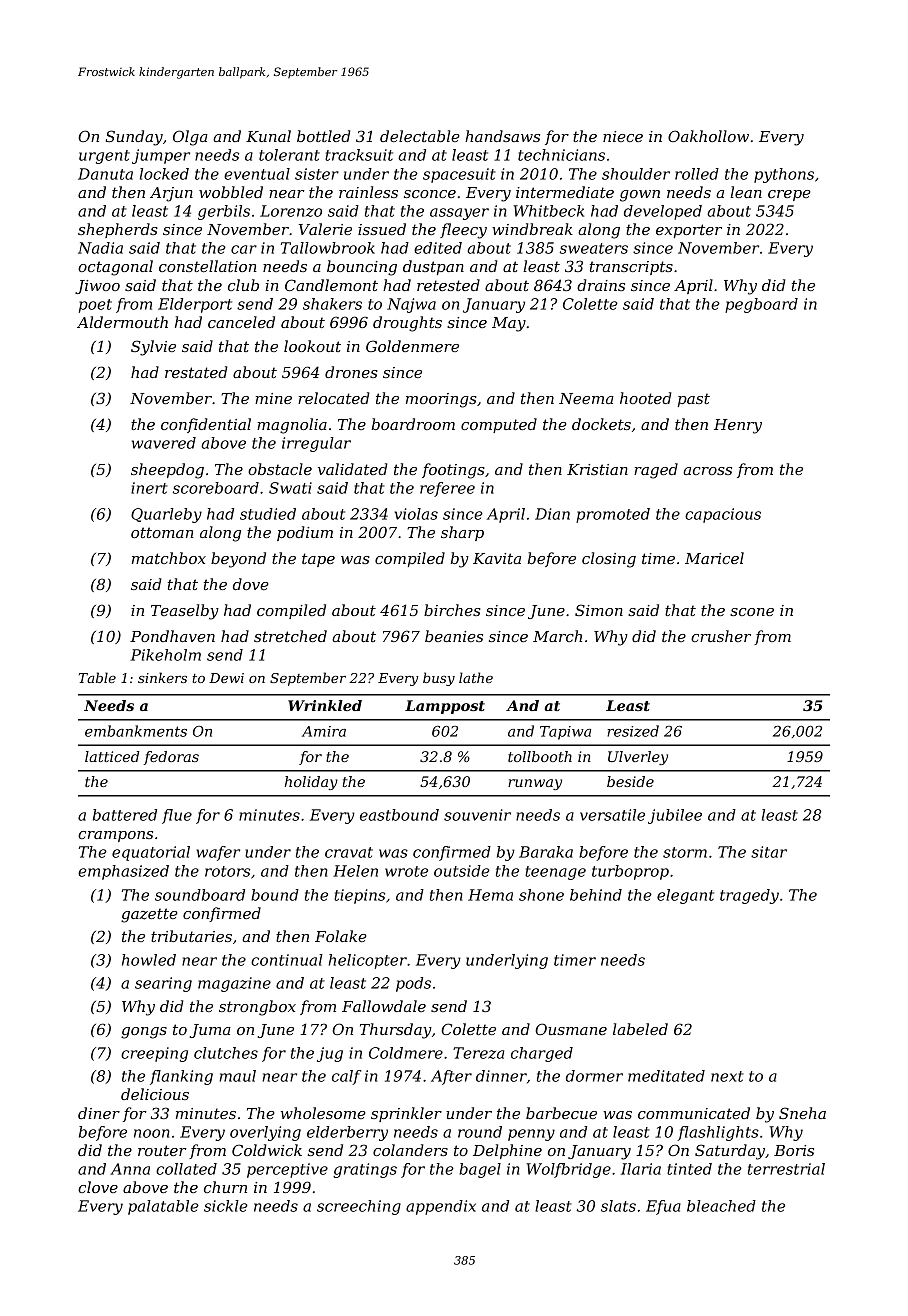 This screenshot has height=1316, width=908. Describe the element at coordinates (502, 136) in the screenshot. I see `handsaws` at that location.
